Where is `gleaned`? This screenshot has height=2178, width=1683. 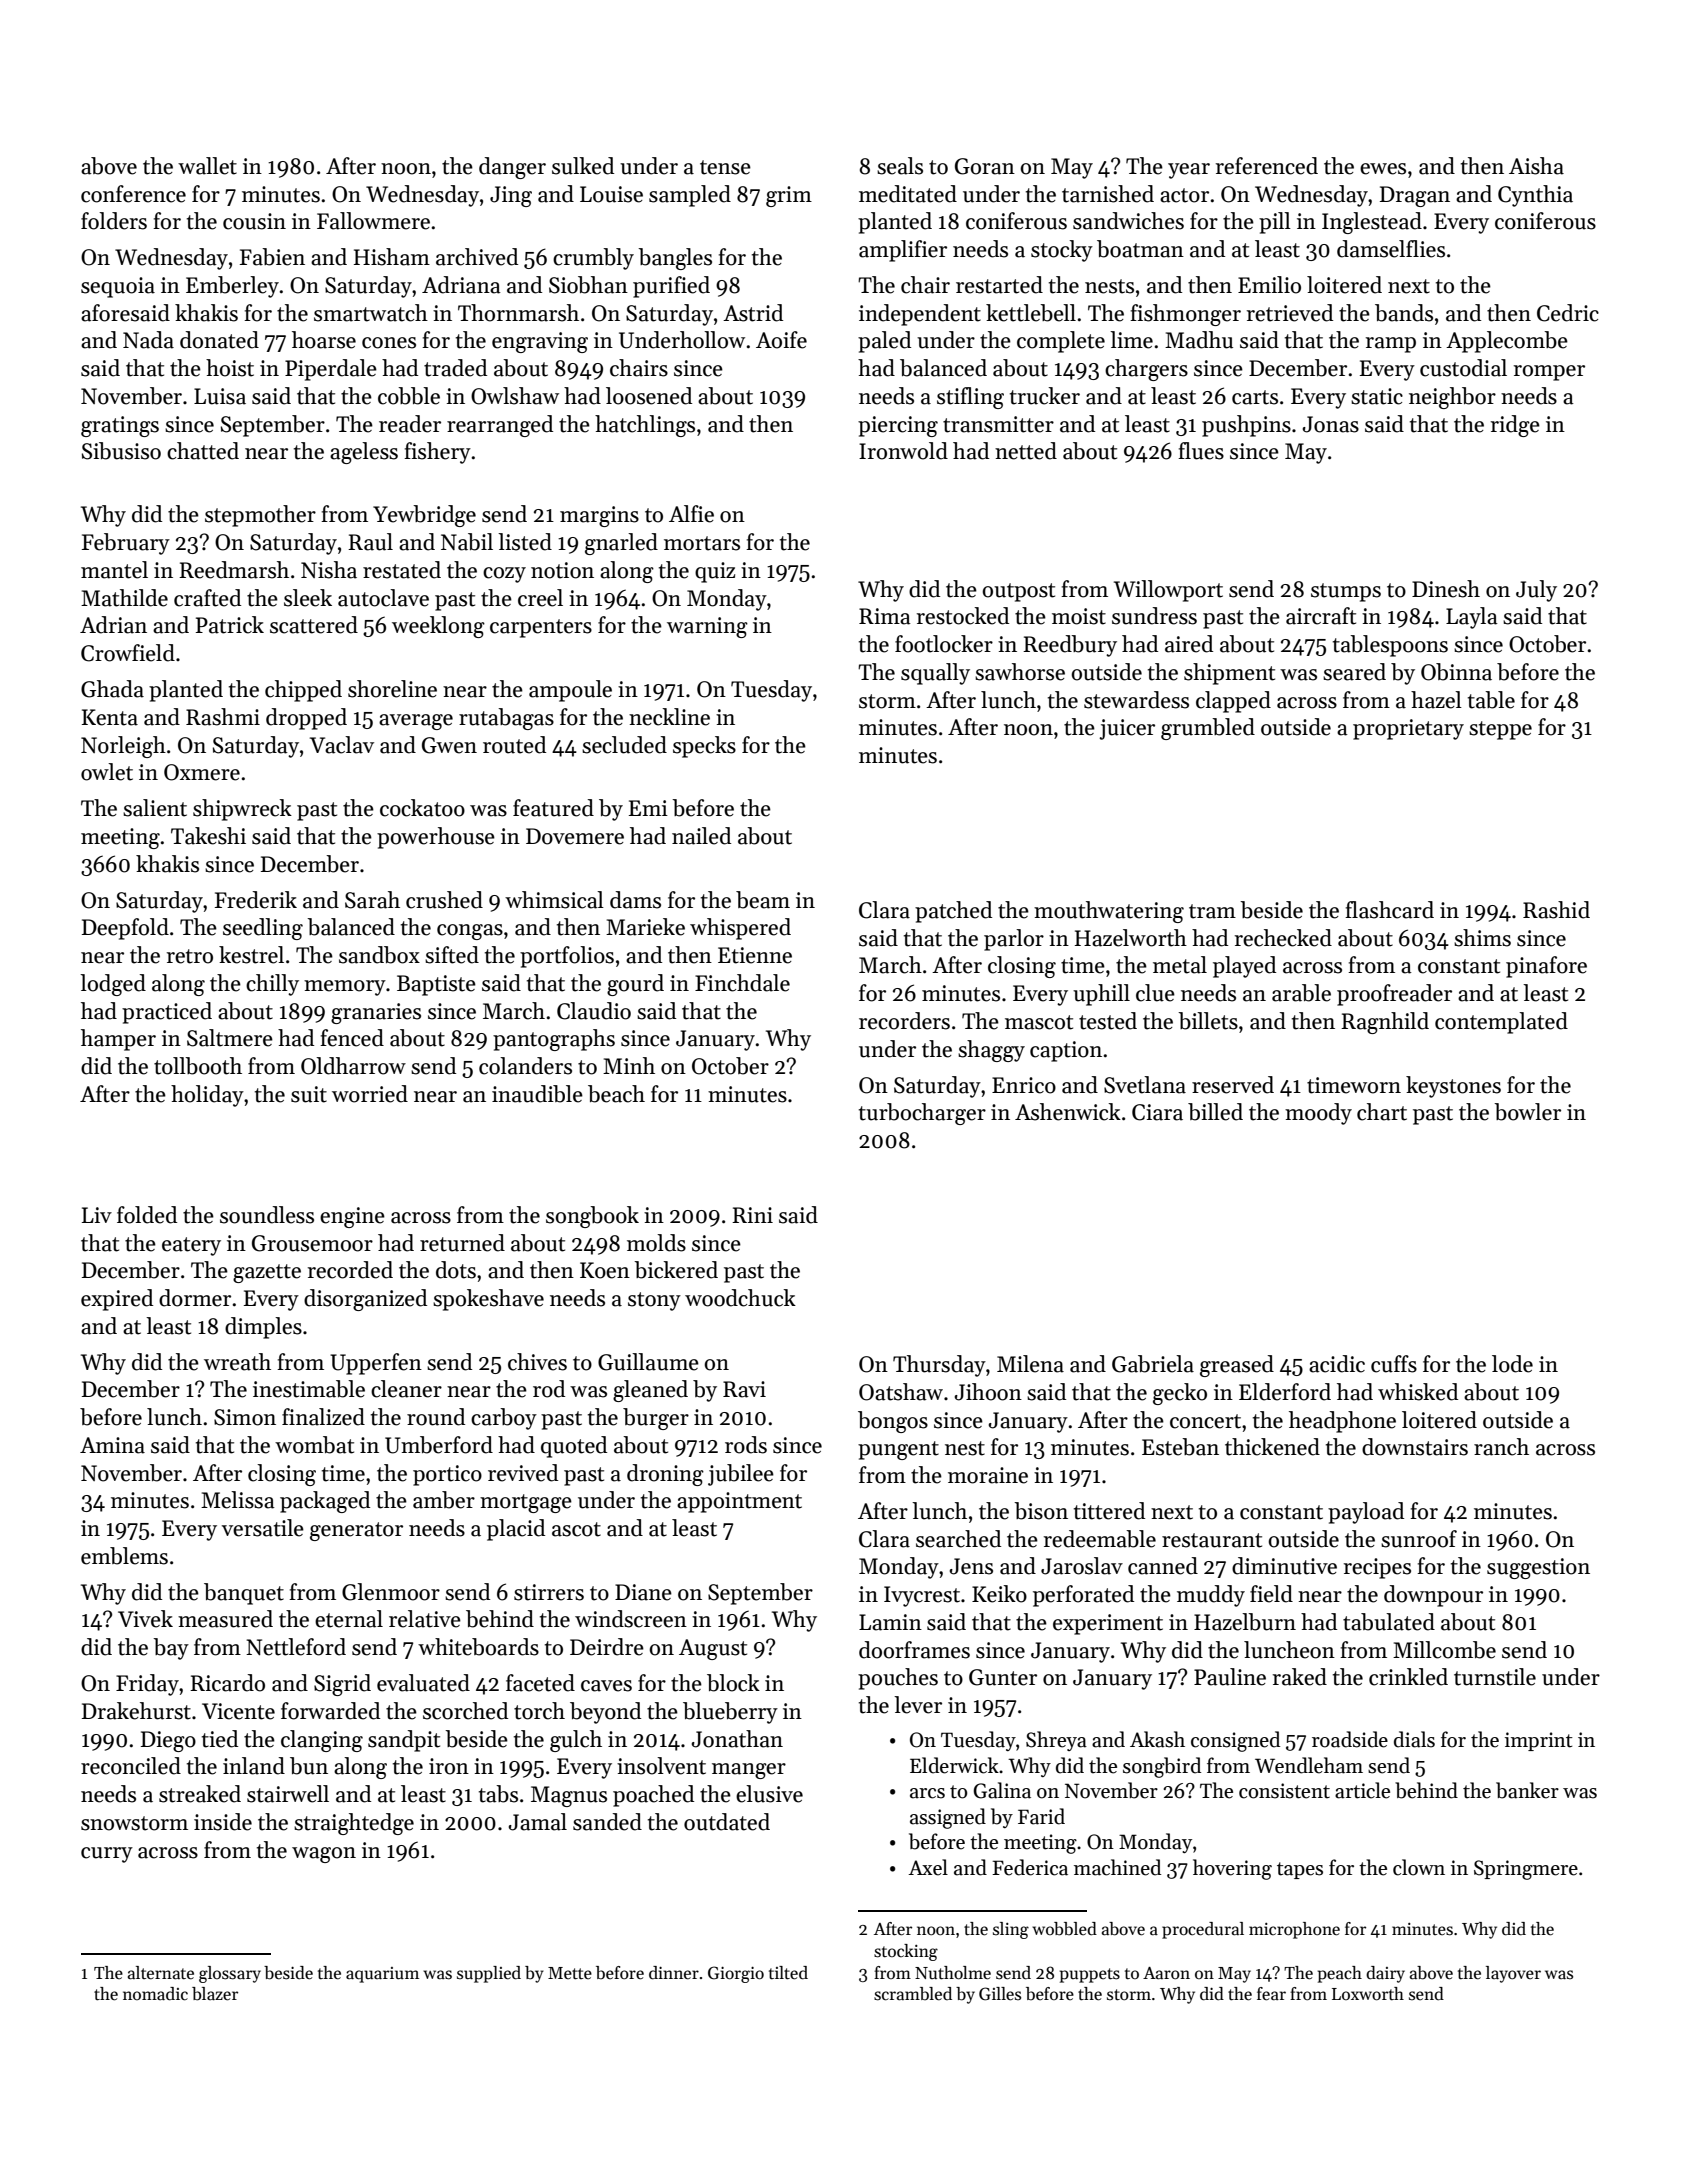
gleaned is located at coordinates (650, 1391).
